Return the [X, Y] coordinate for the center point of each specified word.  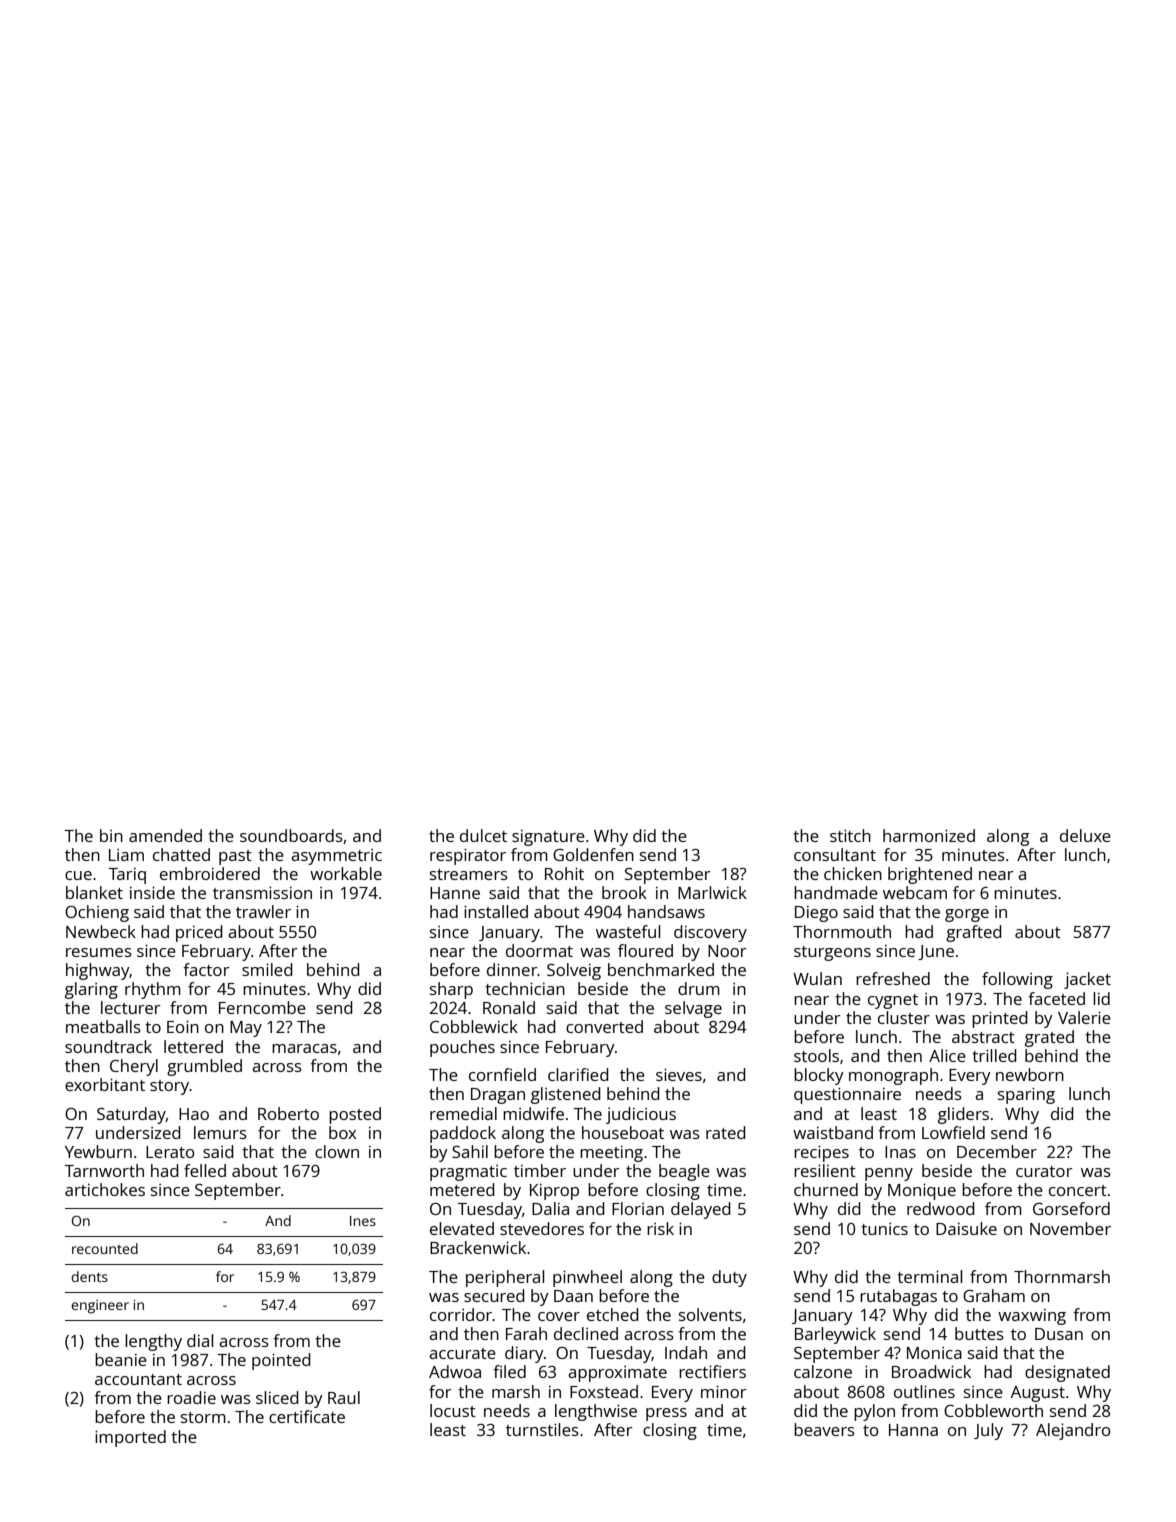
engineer [100, 1307]
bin [111, 835]
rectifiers [712, 1371]
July [988, 1431]
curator [1044, 1171]
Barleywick [835, 1335]
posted [355, 1115]
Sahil [470, 1151]
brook [624, 892]
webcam [915, 892]
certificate [307, 1416]
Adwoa [455, 1371]
